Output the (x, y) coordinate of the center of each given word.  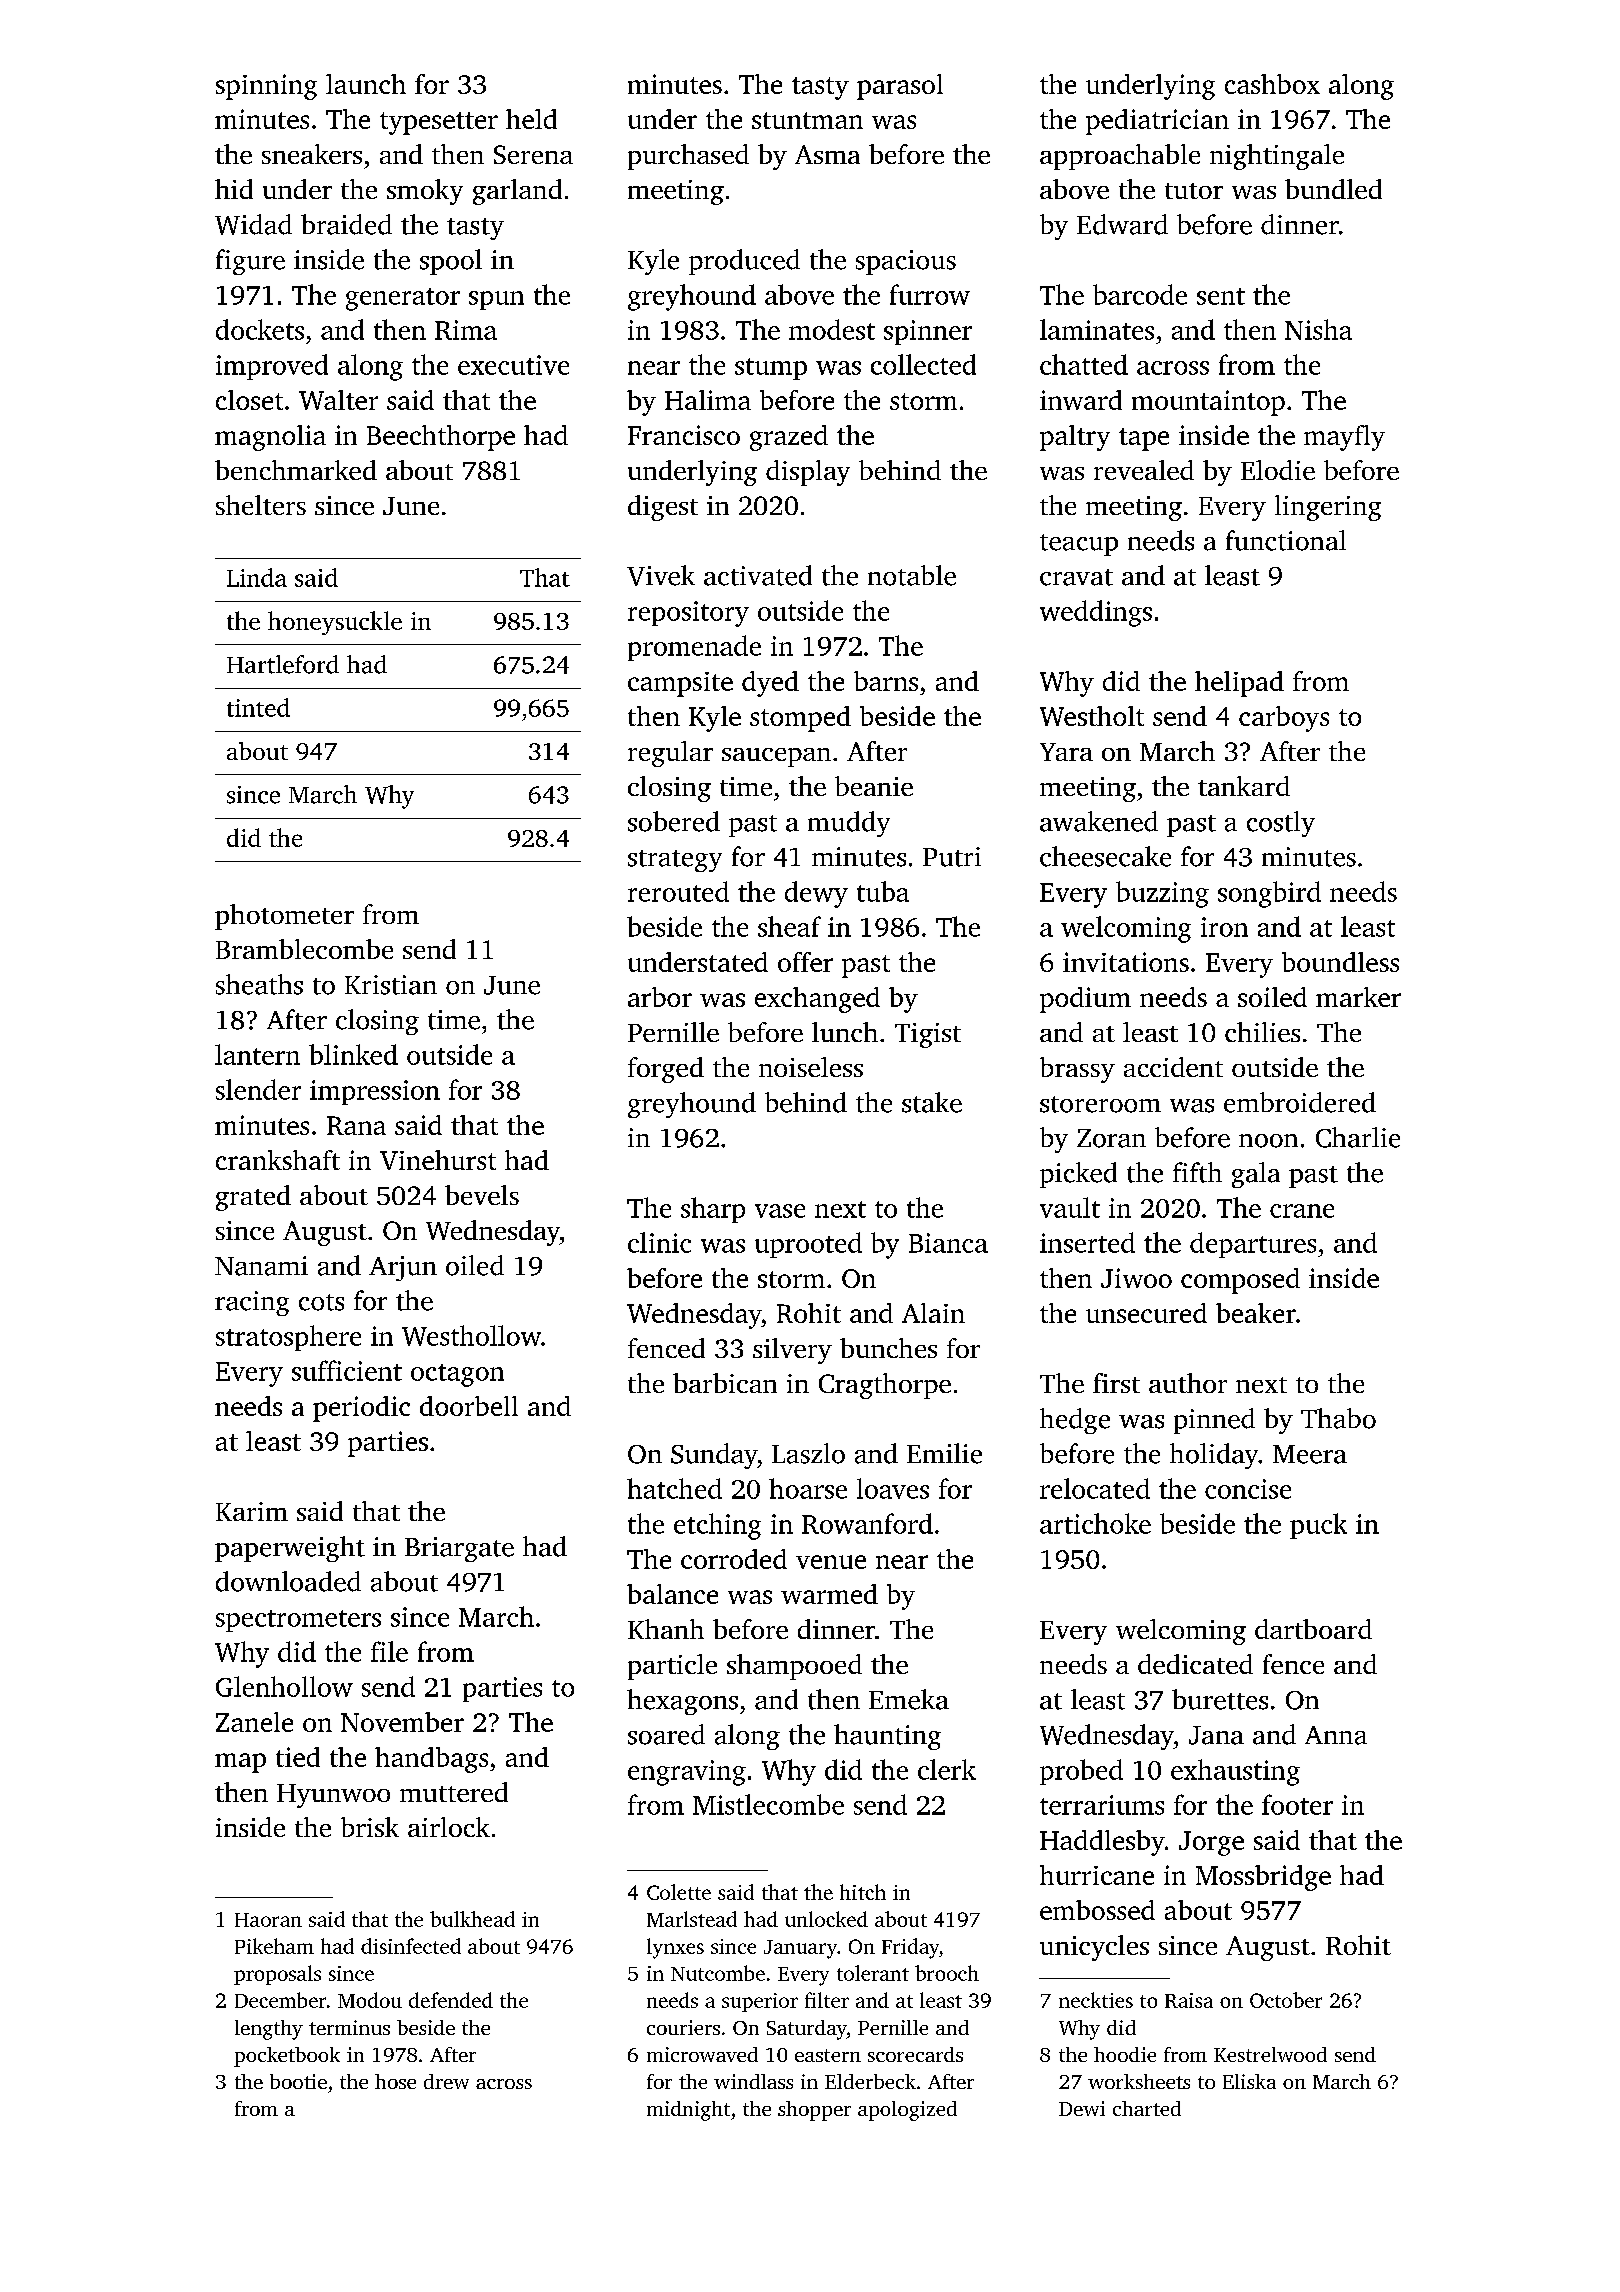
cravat (1076, 577)
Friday (910, 1948)
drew (446, 2081)
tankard (1244, 786)
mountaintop (1208, 403)
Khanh (666, 1629)
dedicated (1195, 1664)
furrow (930, 294)
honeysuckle (335, 623)
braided (346, 224)
